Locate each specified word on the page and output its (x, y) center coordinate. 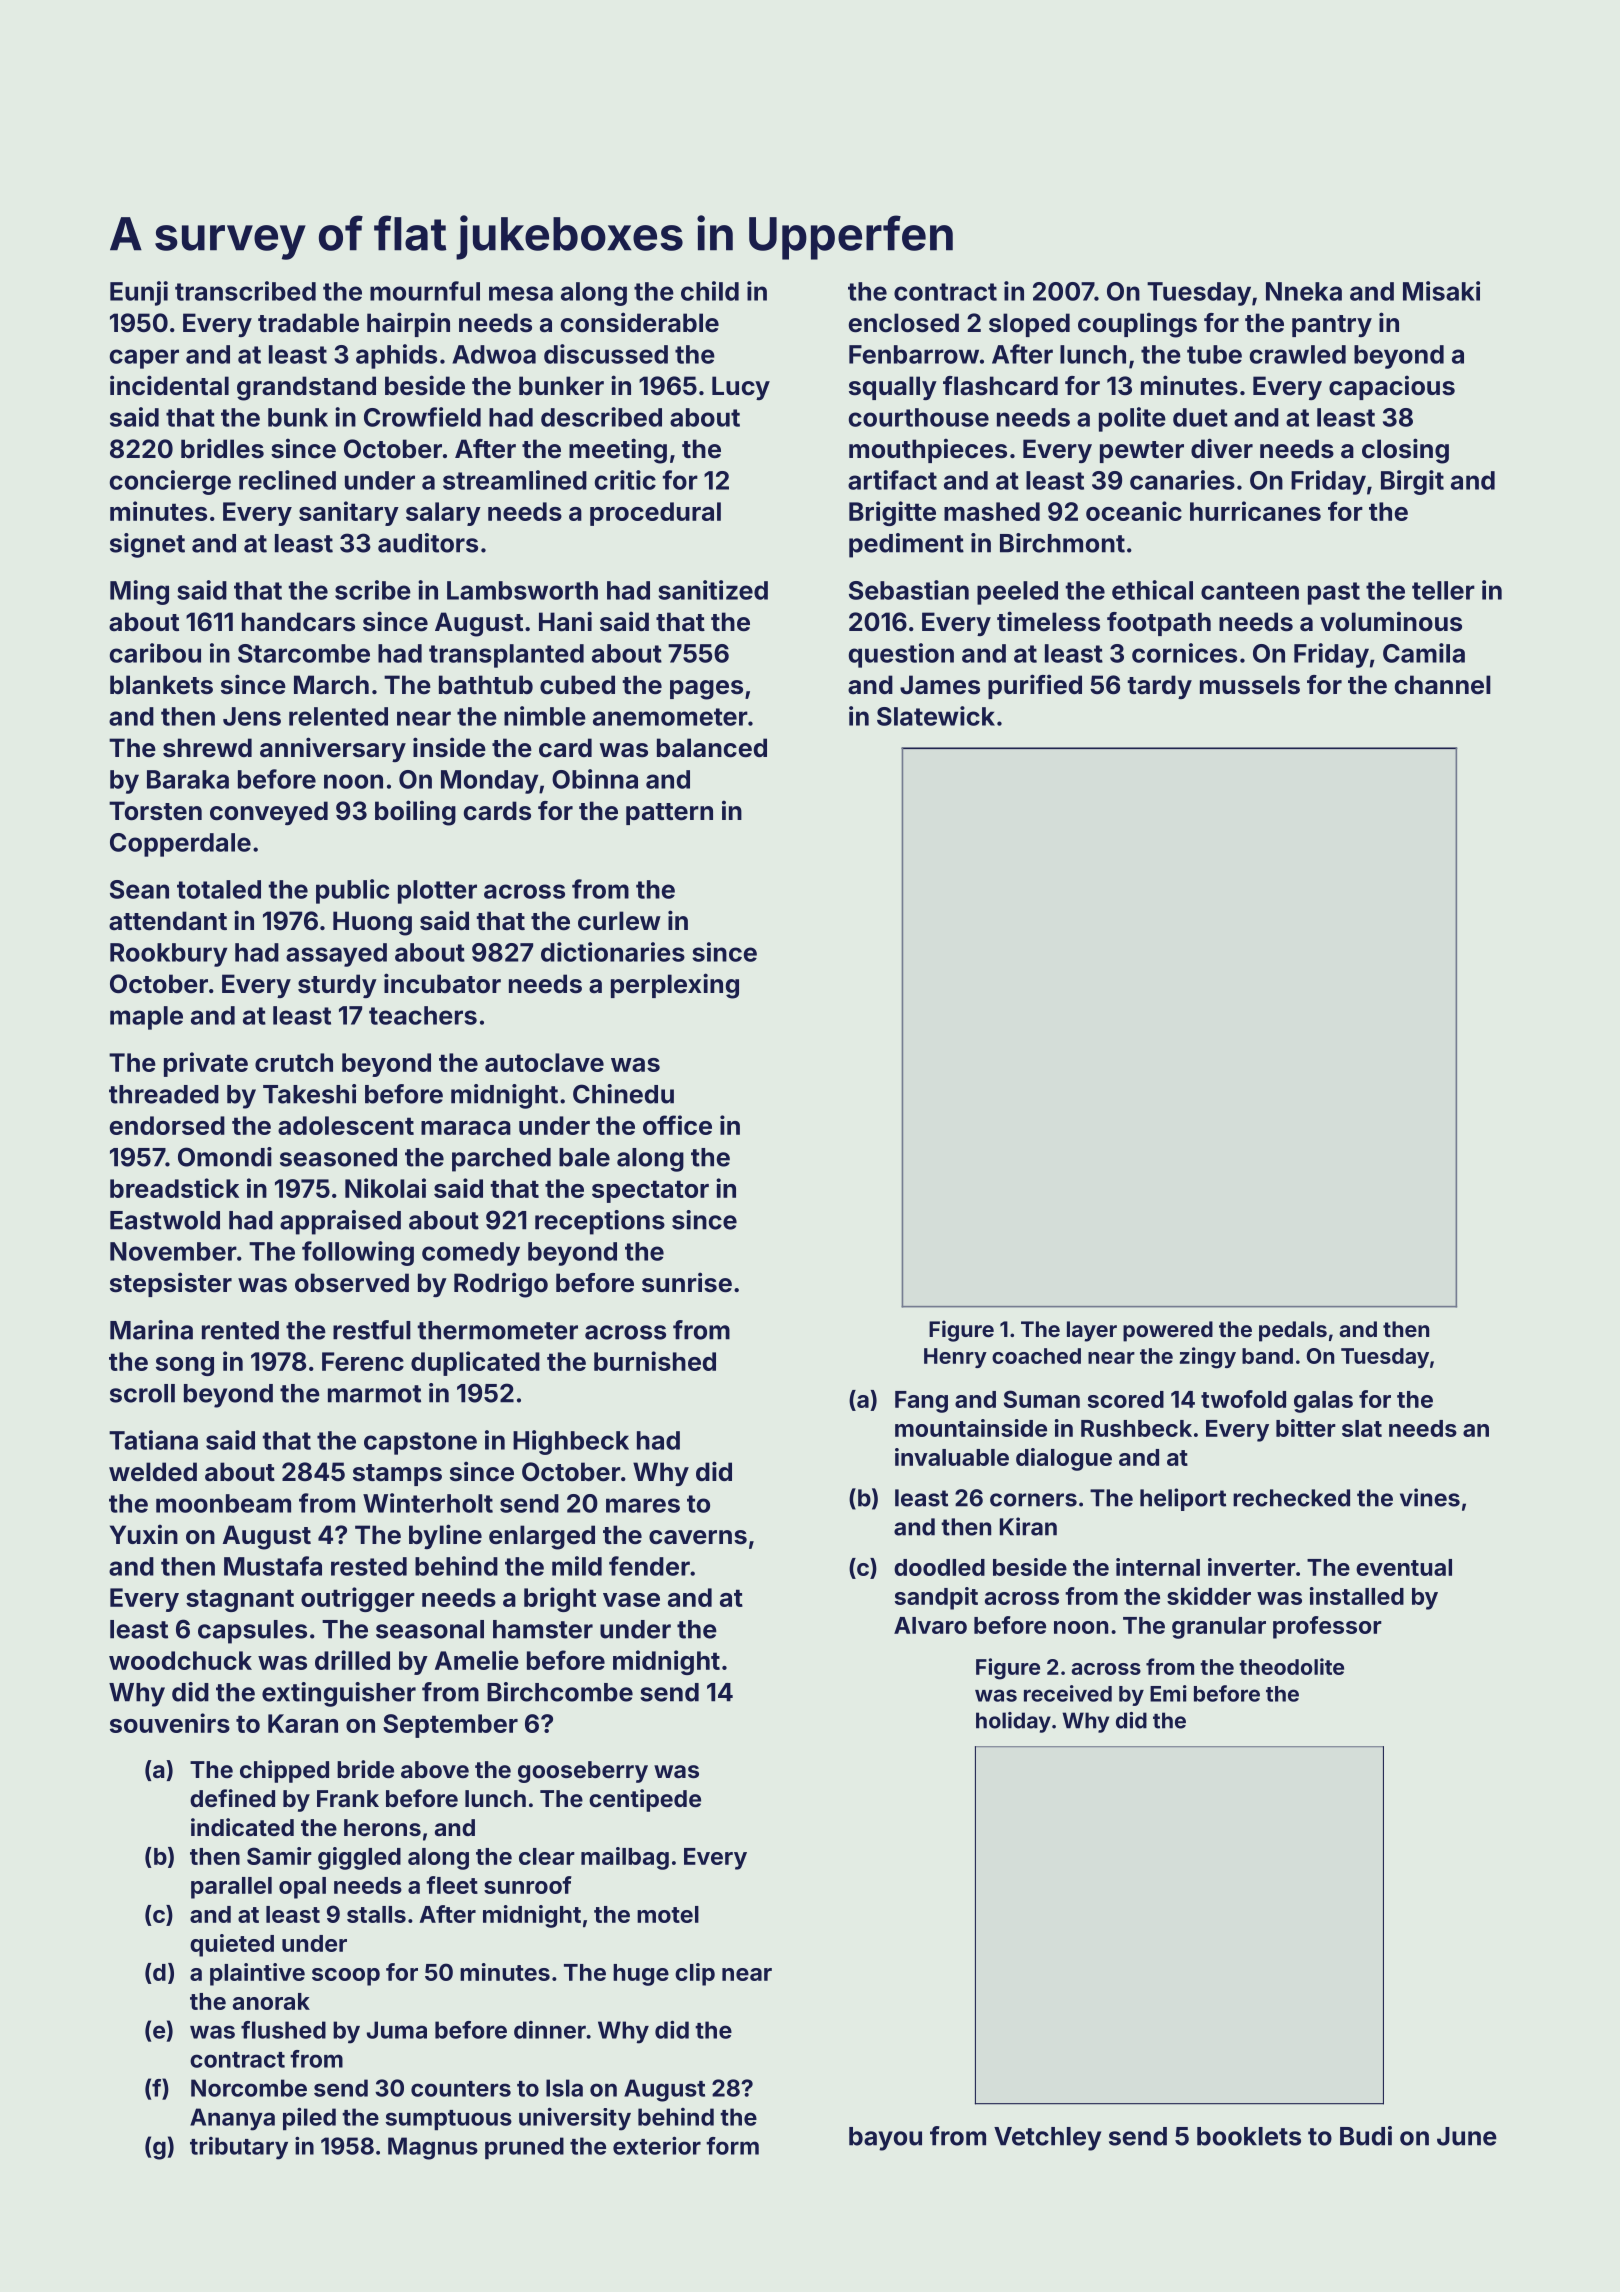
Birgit (1412, 482)
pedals (1293, 1331)
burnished (655, 1361)
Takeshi (309, 1094)
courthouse (919, 417)
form (732, 2146)
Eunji (139, 293)
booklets (1249, 2136)
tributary (239, 2148)
